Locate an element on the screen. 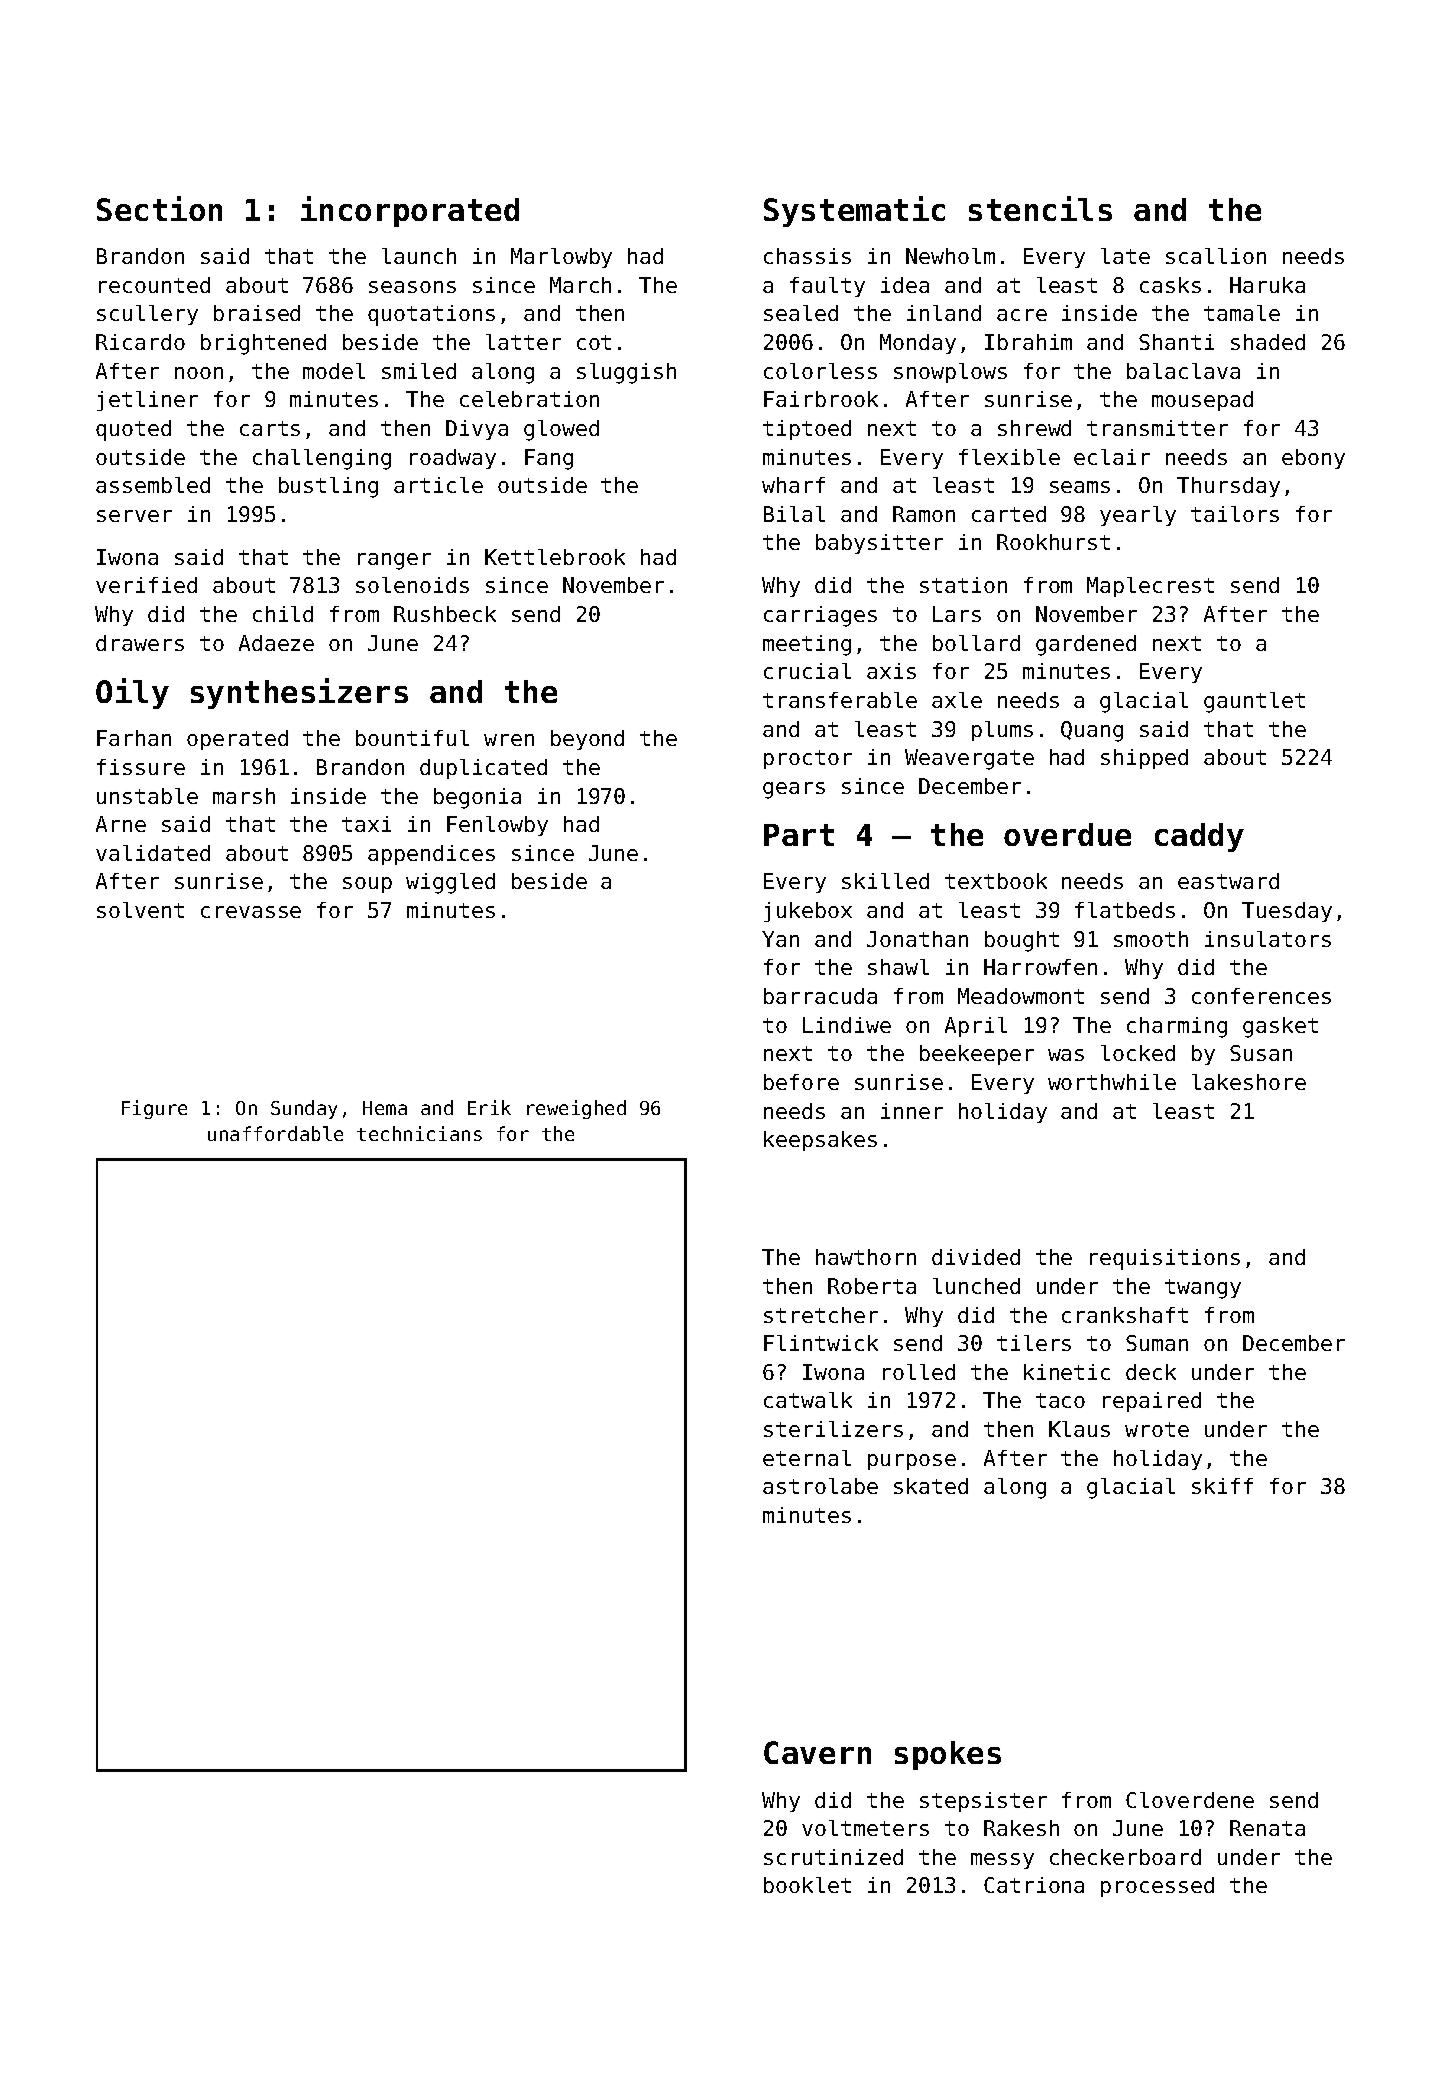 This screenshot has width=1450, height=2100. divided is located at coordinates (976, 1257).
